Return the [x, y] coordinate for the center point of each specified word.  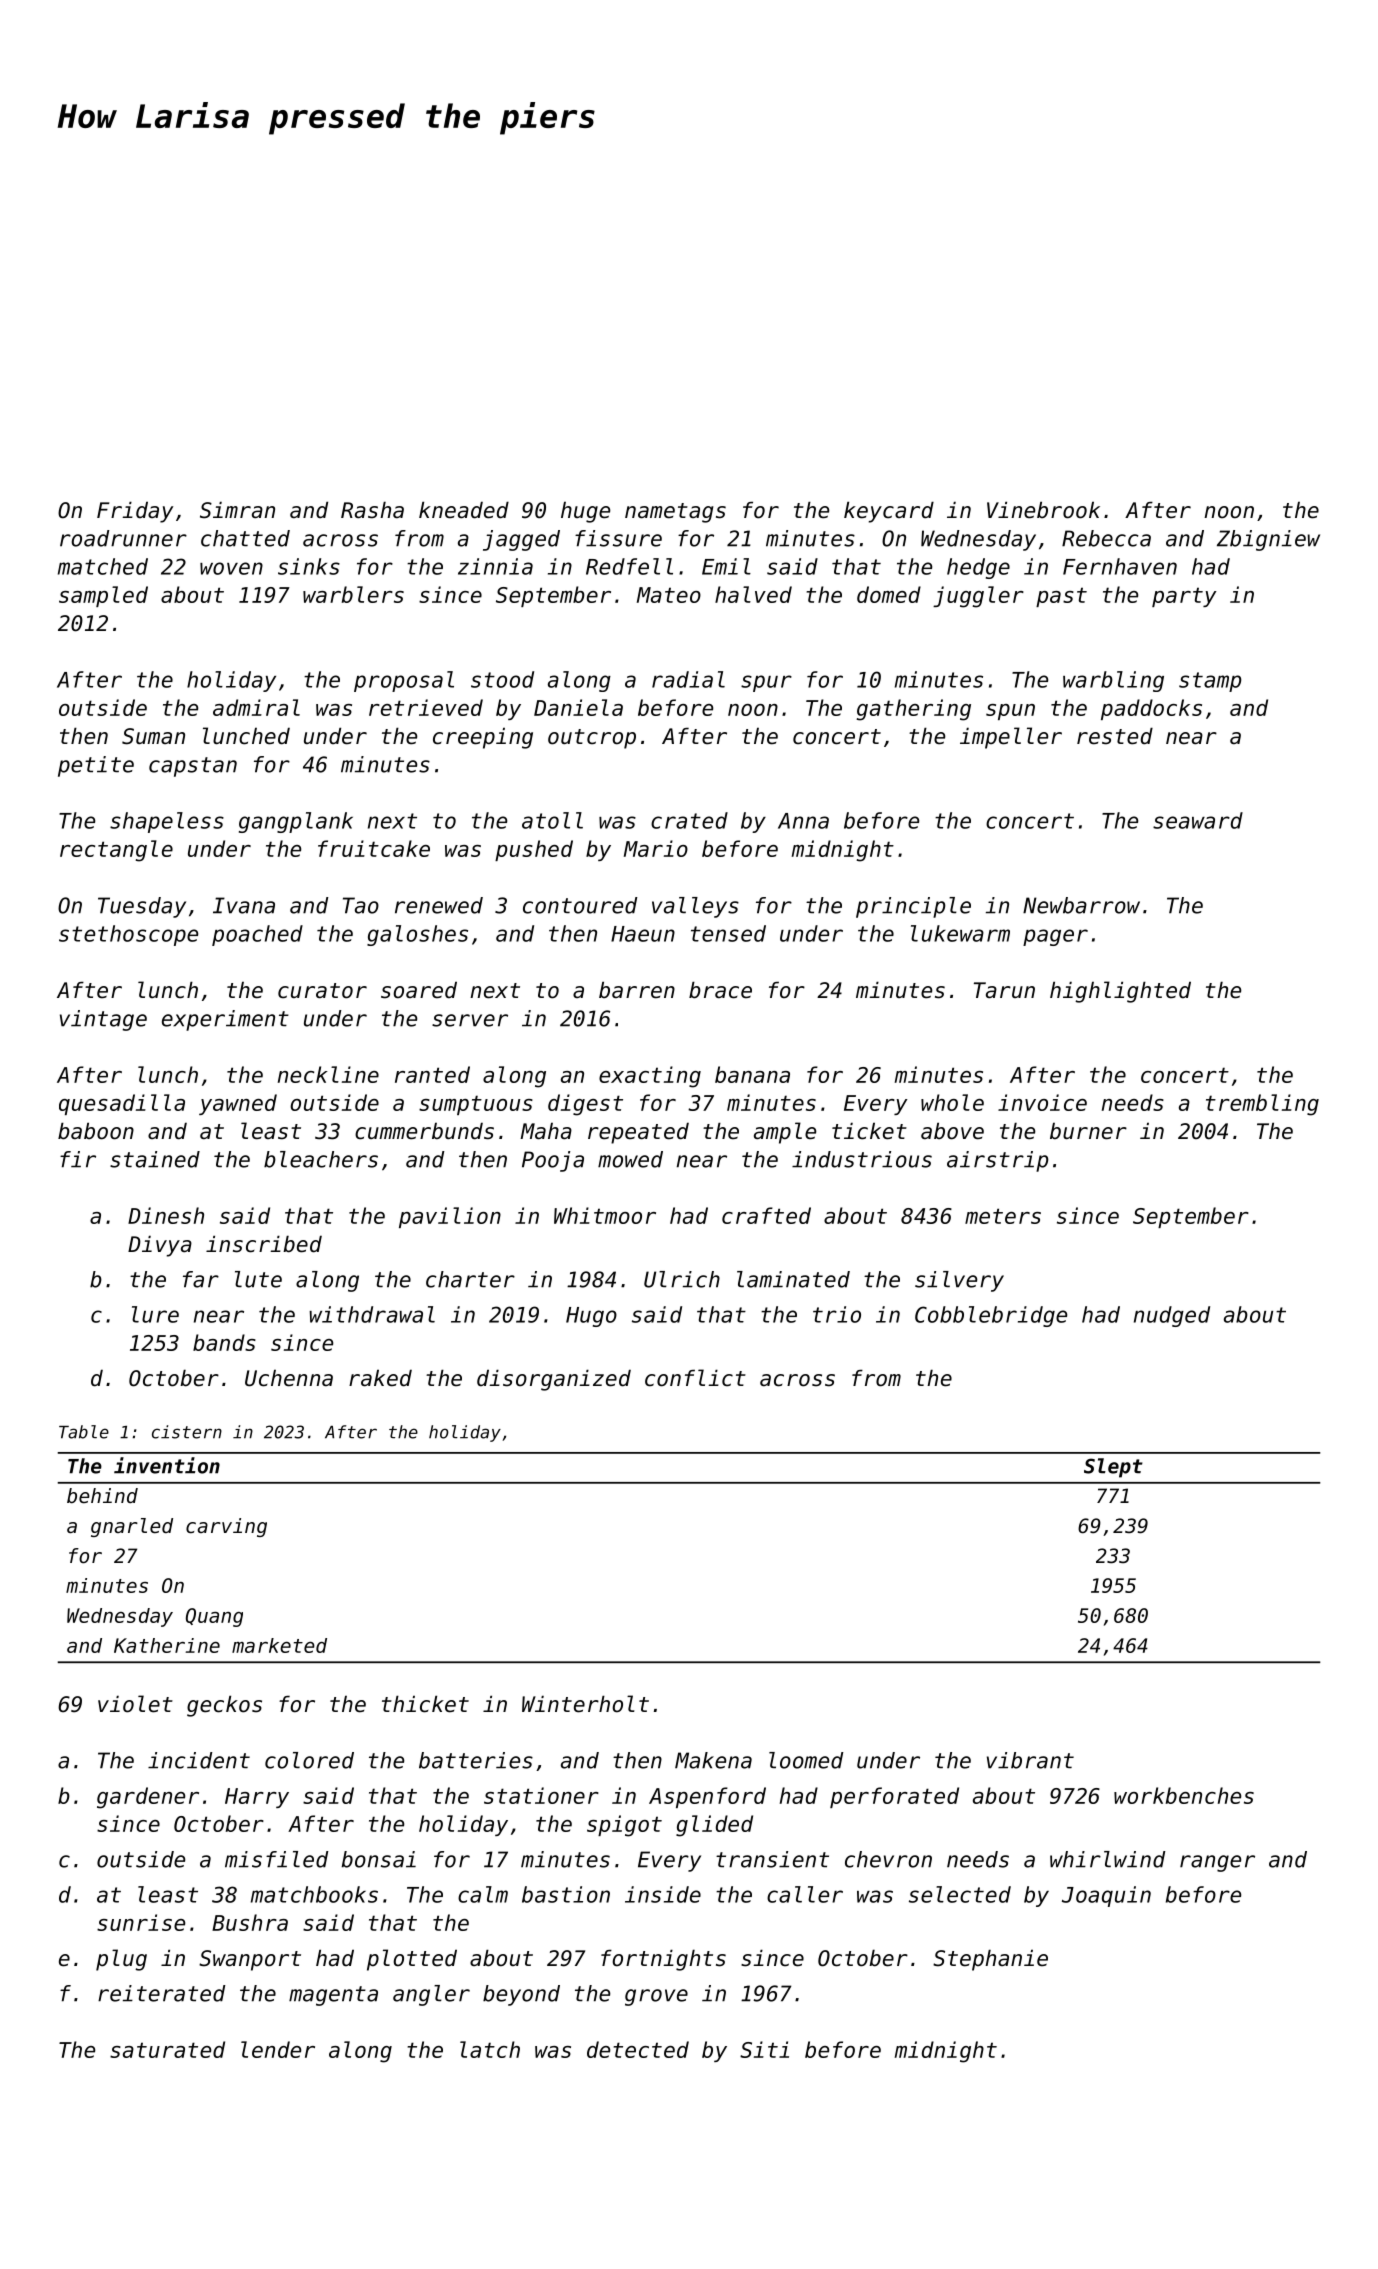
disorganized [554, 1380]
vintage [103, 1020]
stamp [1210, 682]
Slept [1113, 1468]
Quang [214, 1617]
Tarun [1004, 990]
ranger [1217, 1863]
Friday [135, 512]
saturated [167, 2049]
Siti [764, 2049]
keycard [889, 512]
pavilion [450, 1217]
